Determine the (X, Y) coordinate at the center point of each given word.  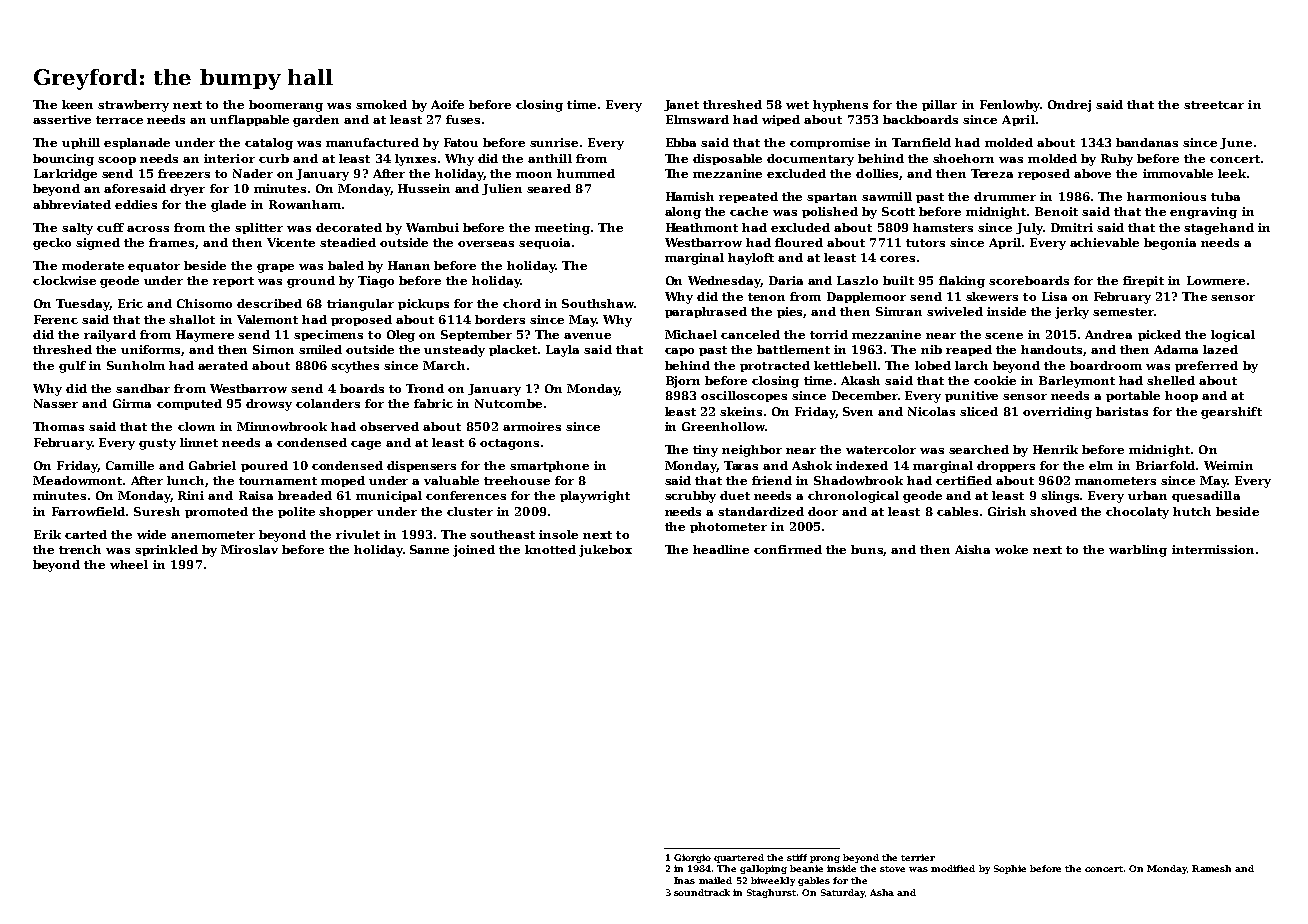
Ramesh (1211, 868)
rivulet (358, 534)
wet (797, 105)
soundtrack (702, 892)
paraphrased (706, 312)
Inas (684, 880)
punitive (971, 396)
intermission (1213, 549)
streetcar (1214, 105)
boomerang (286, 106)
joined (474, 551)
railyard (110, 336)
